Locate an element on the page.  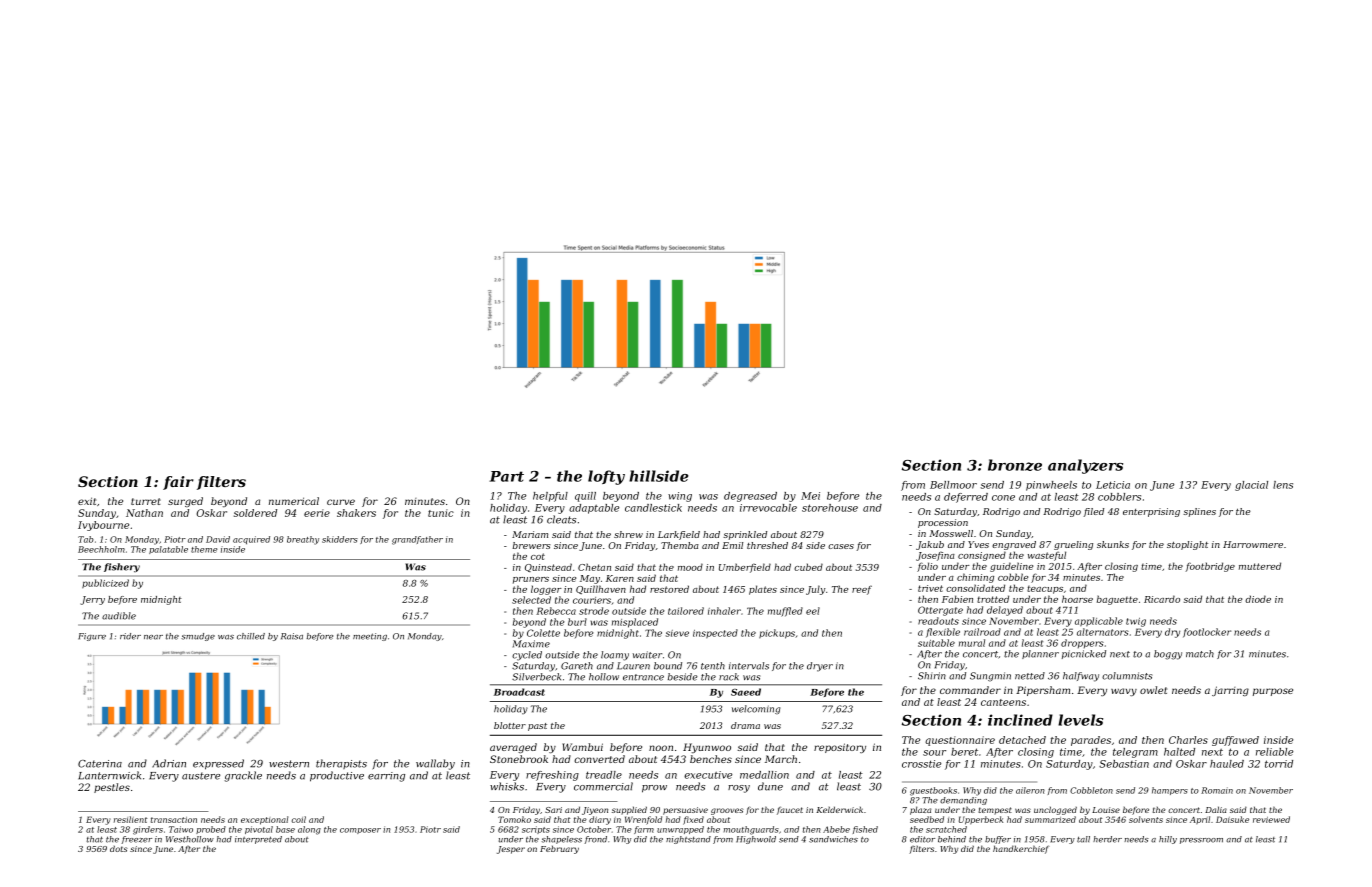
Adrian is located at coordinates (169, 763).
